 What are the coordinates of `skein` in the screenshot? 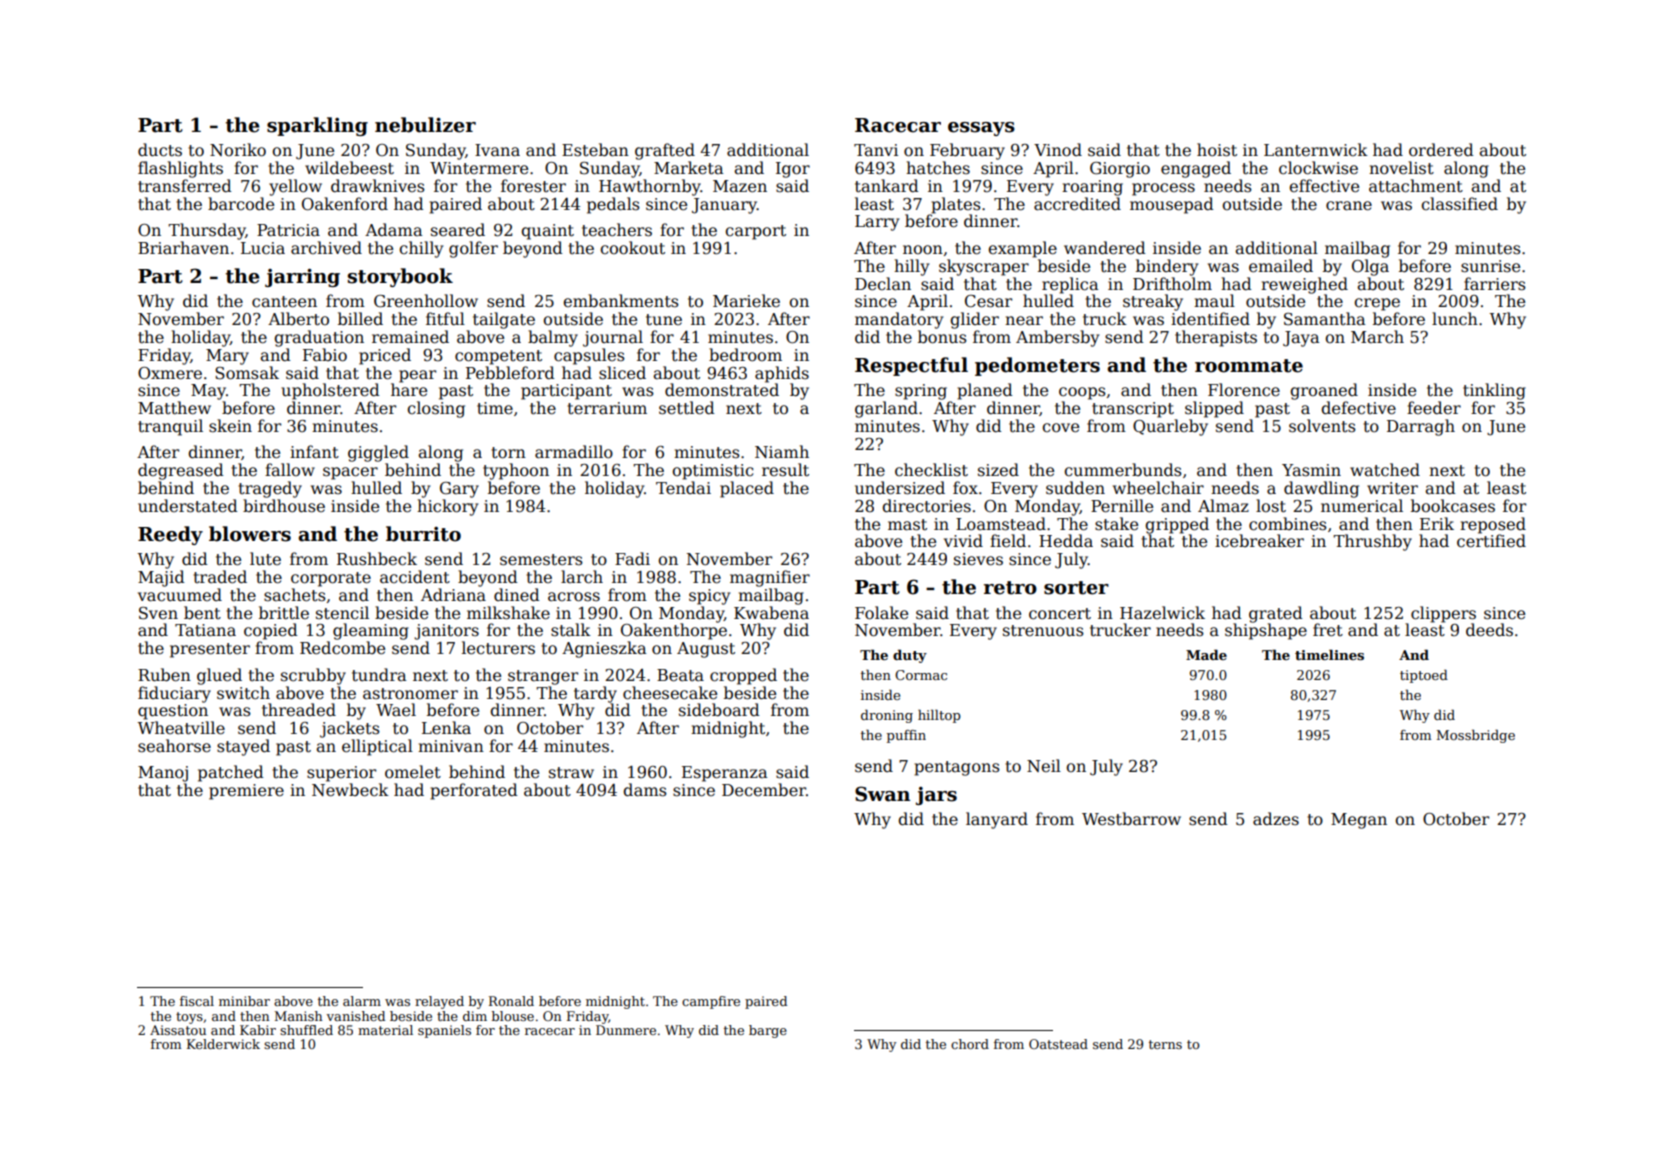 It's located at (230, 425).
